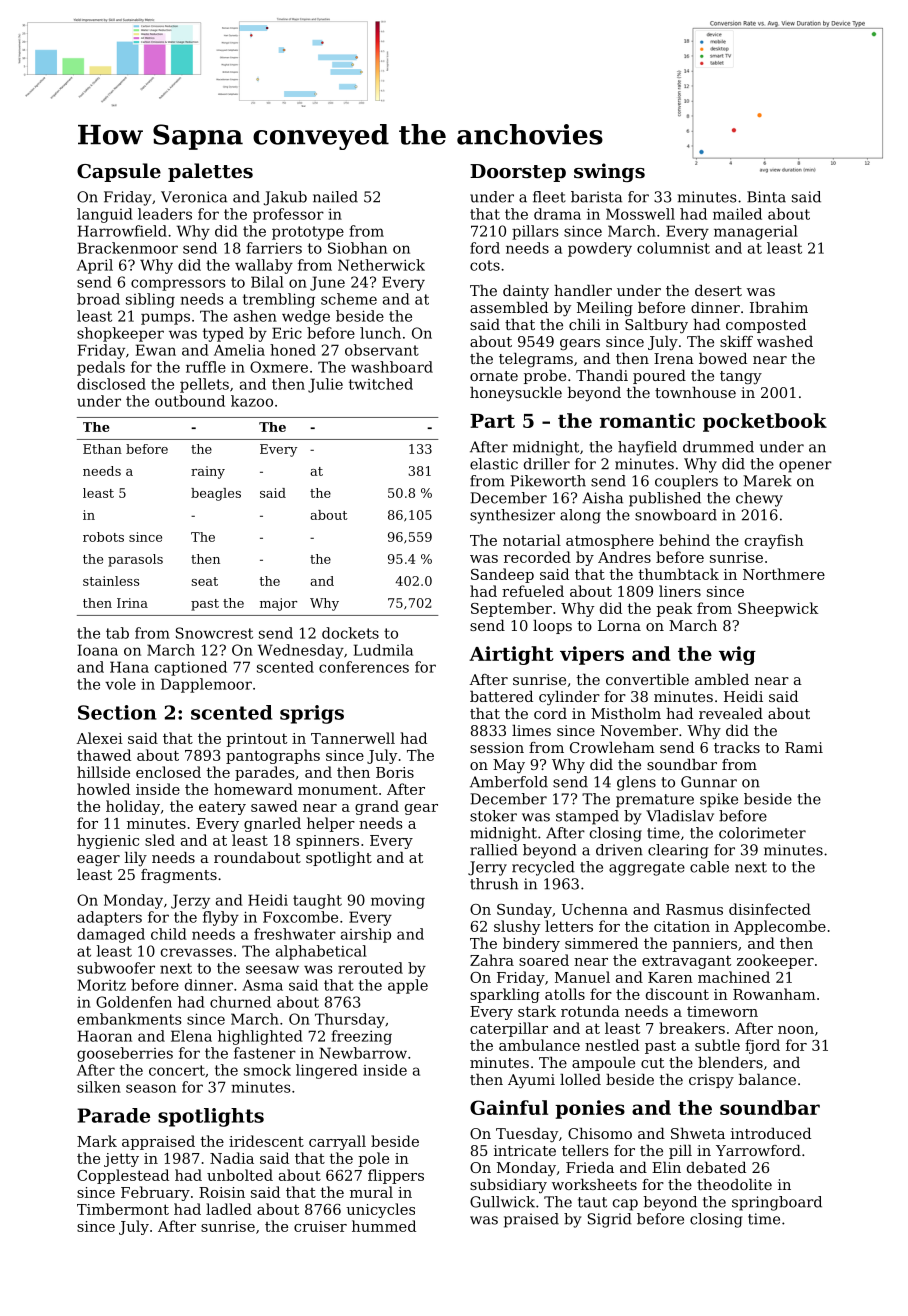  What do you see at coordinates (108, 841) in the screenshot?
I see `hygienic` at bounding box center [108, 841].
